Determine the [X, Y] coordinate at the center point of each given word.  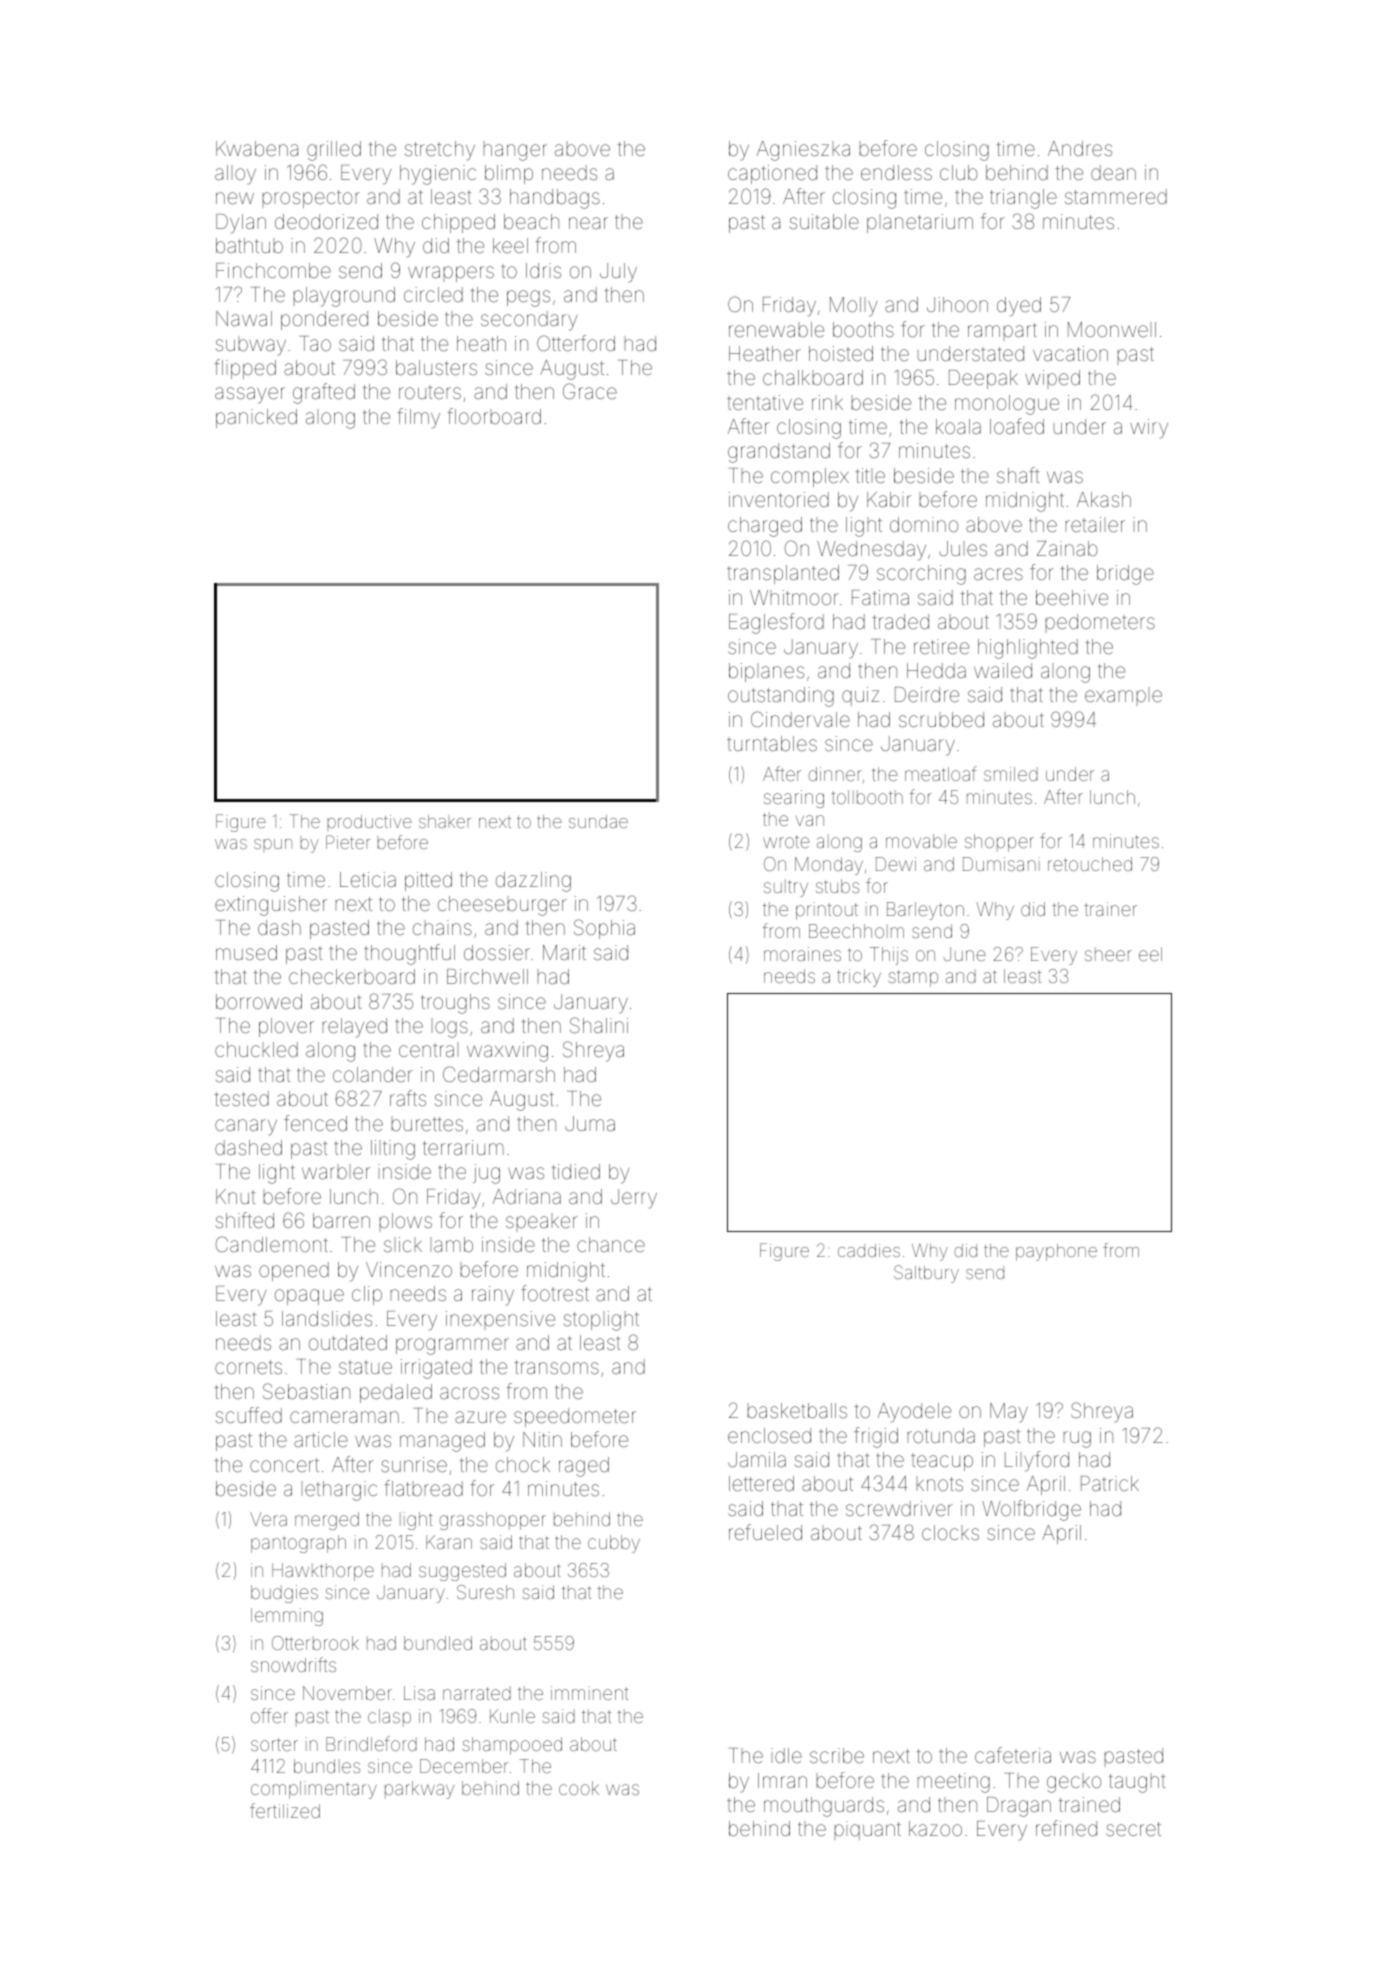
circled [433, 294]
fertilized [285, 1810]
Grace [590, 391]
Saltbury [926, 1274]
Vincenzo [409, 1269]
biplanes [766, 672]
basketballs [797, 1410]
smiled [1011, 774]
